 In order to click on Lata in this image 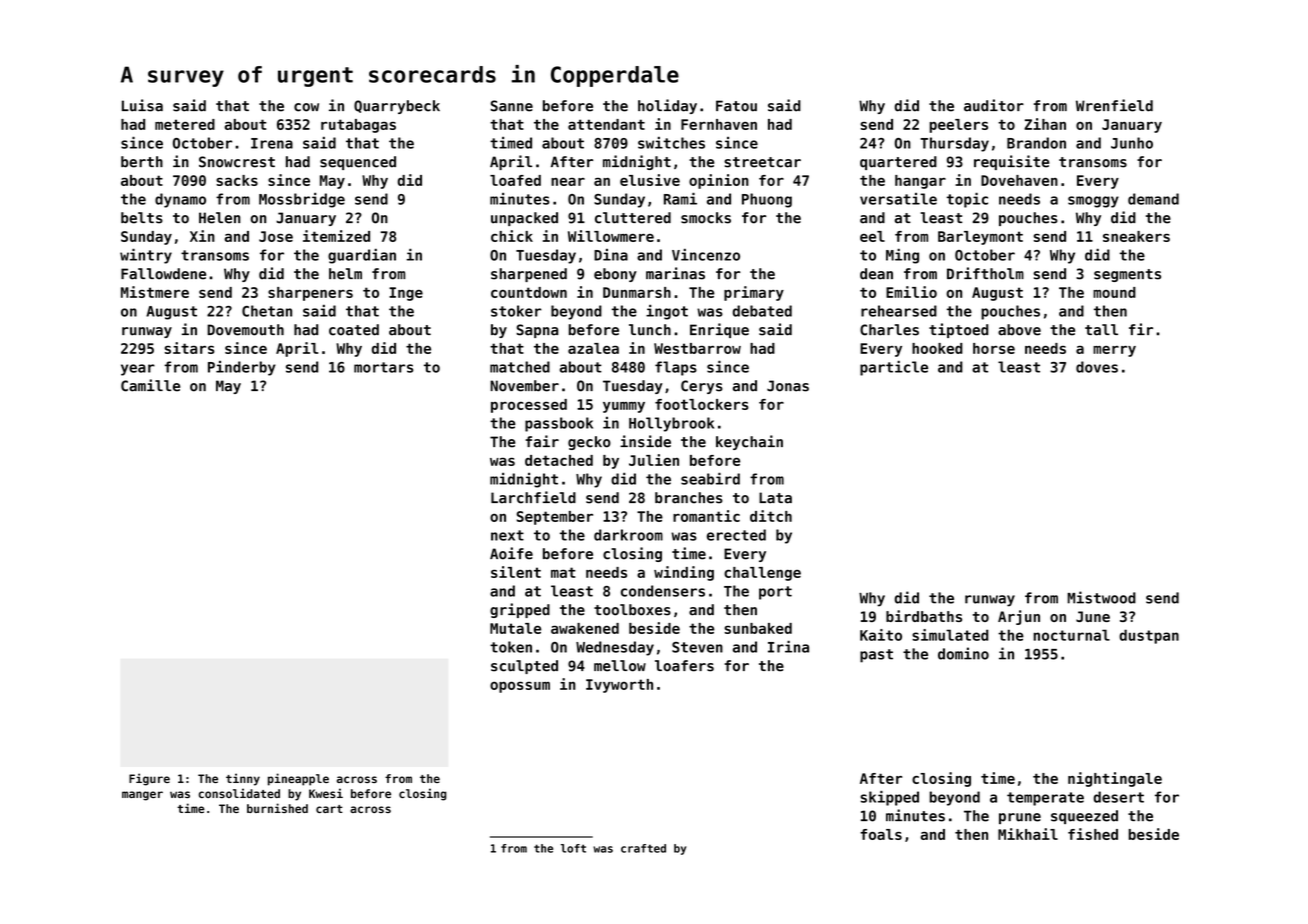, I will do `click(775, 498)`.
